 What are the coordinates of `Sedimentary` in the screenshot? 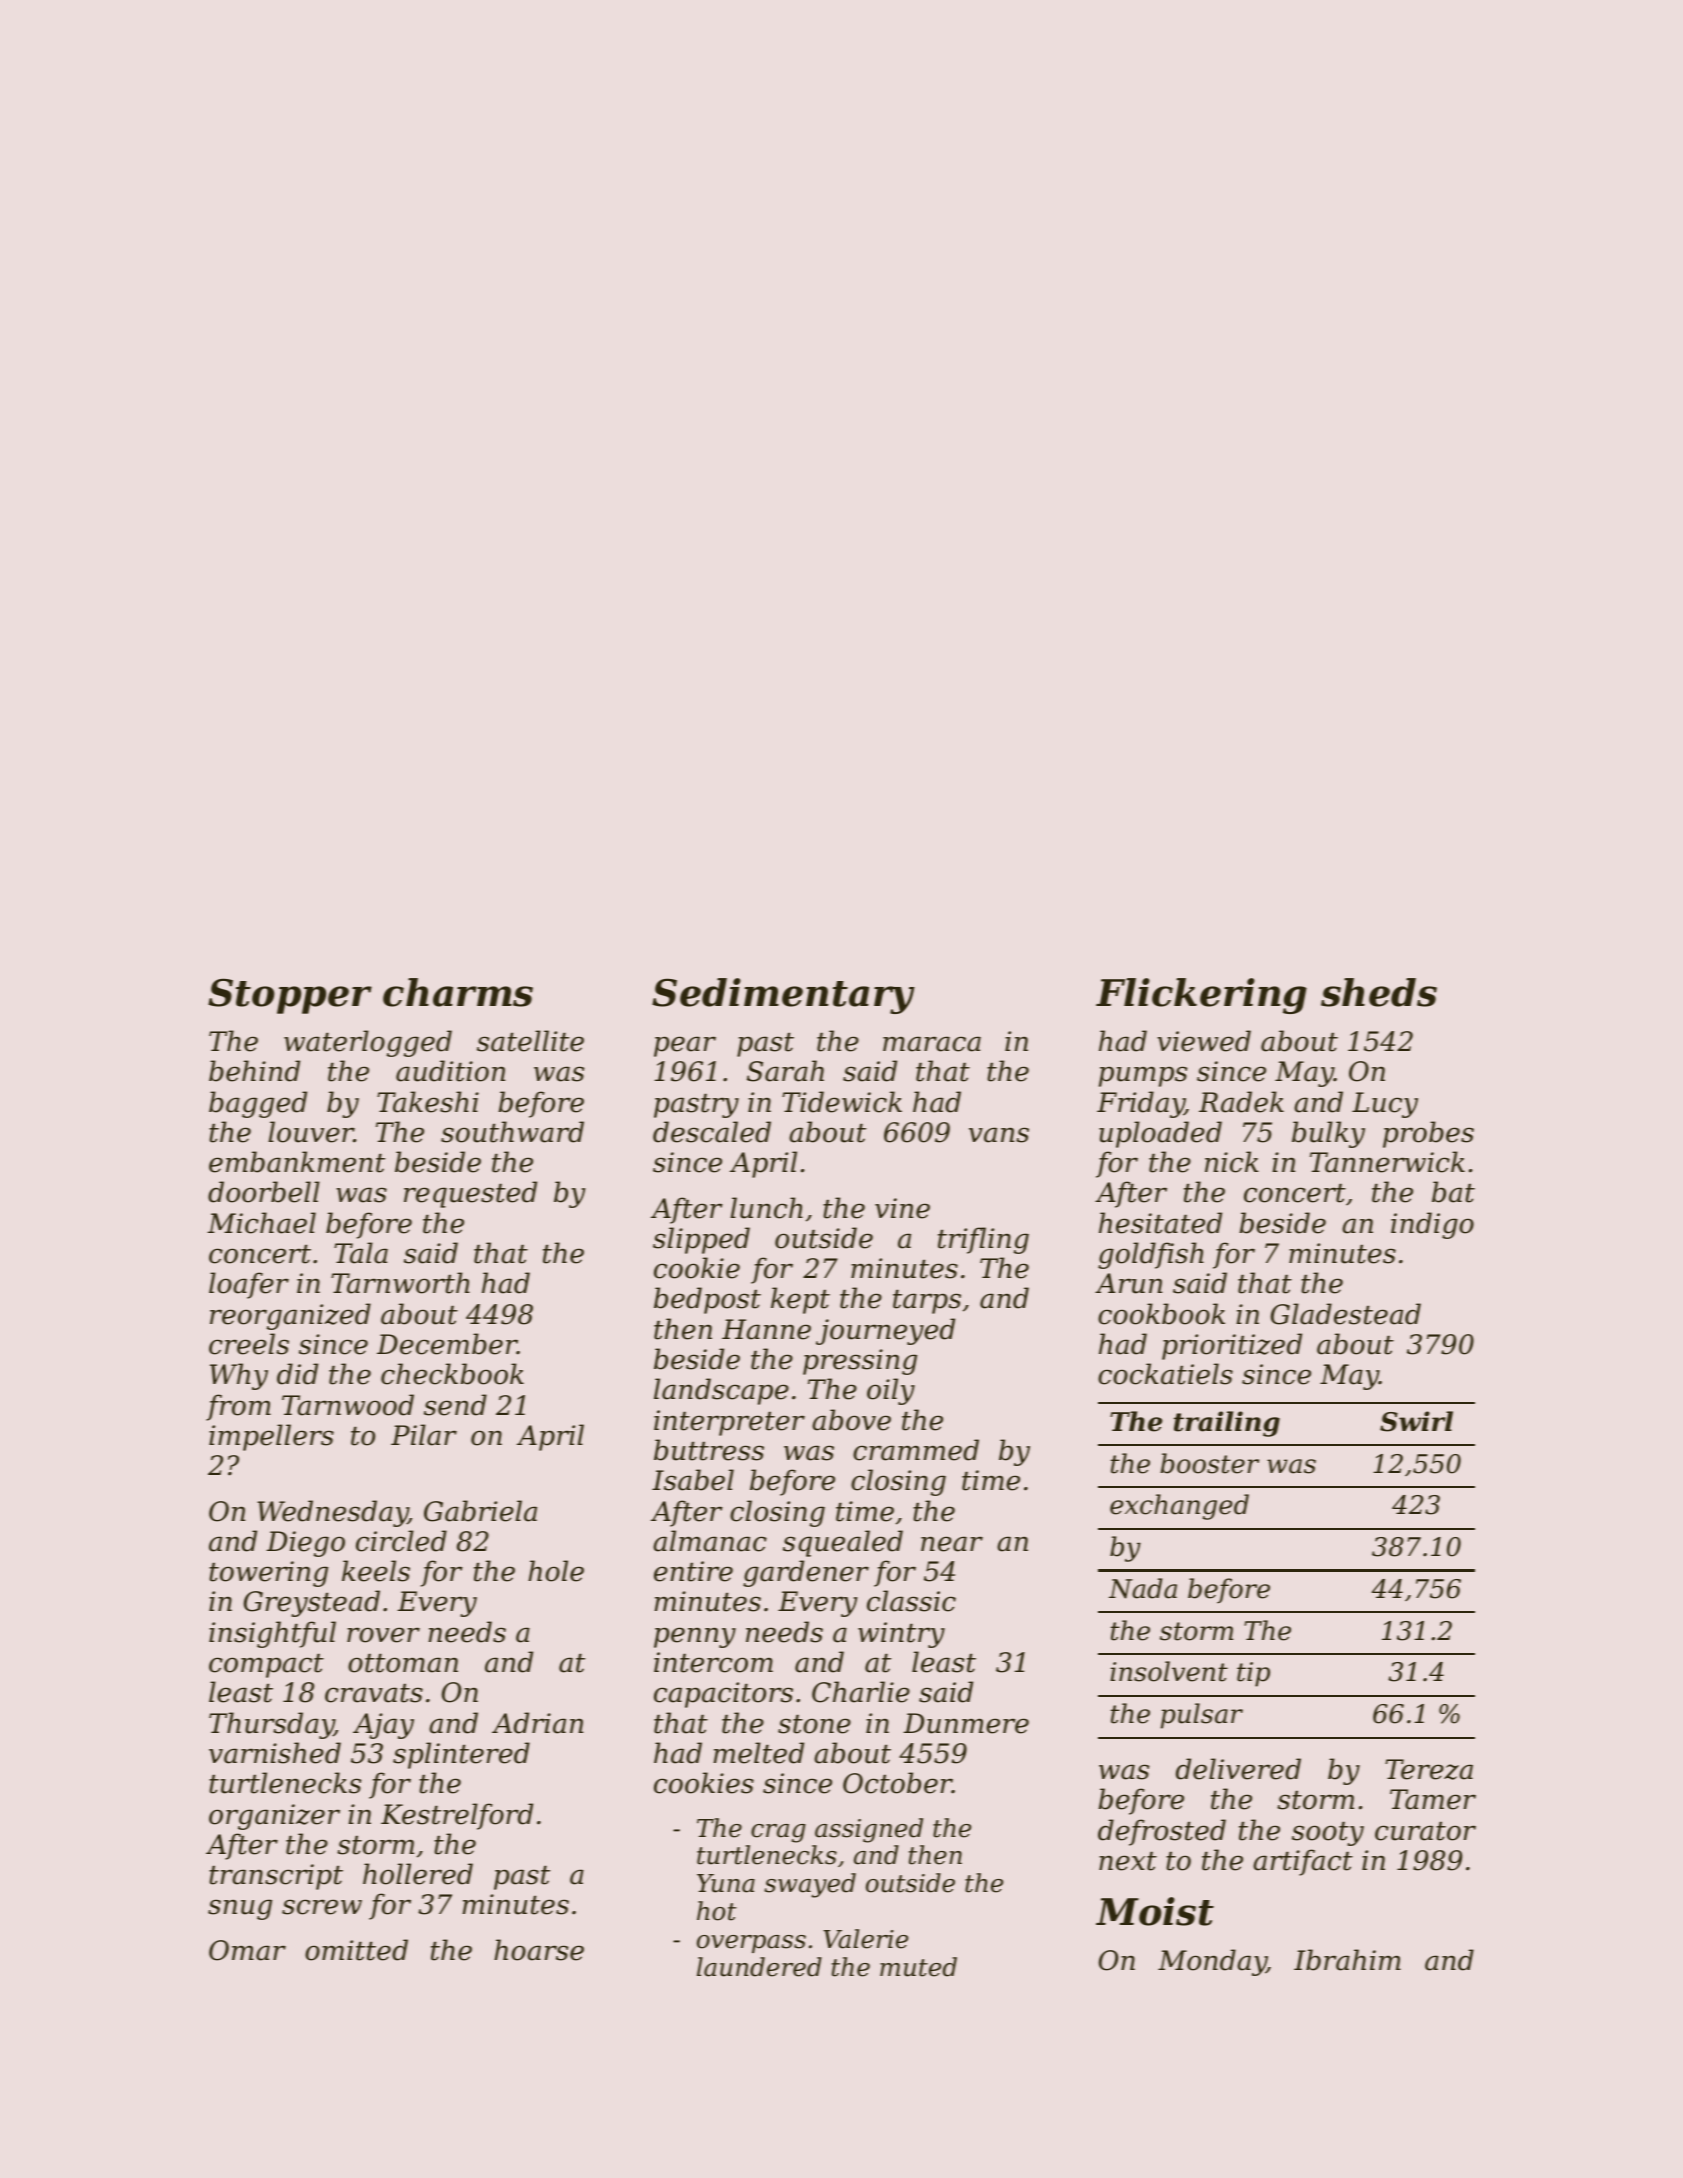 It's located at (783, 996).
